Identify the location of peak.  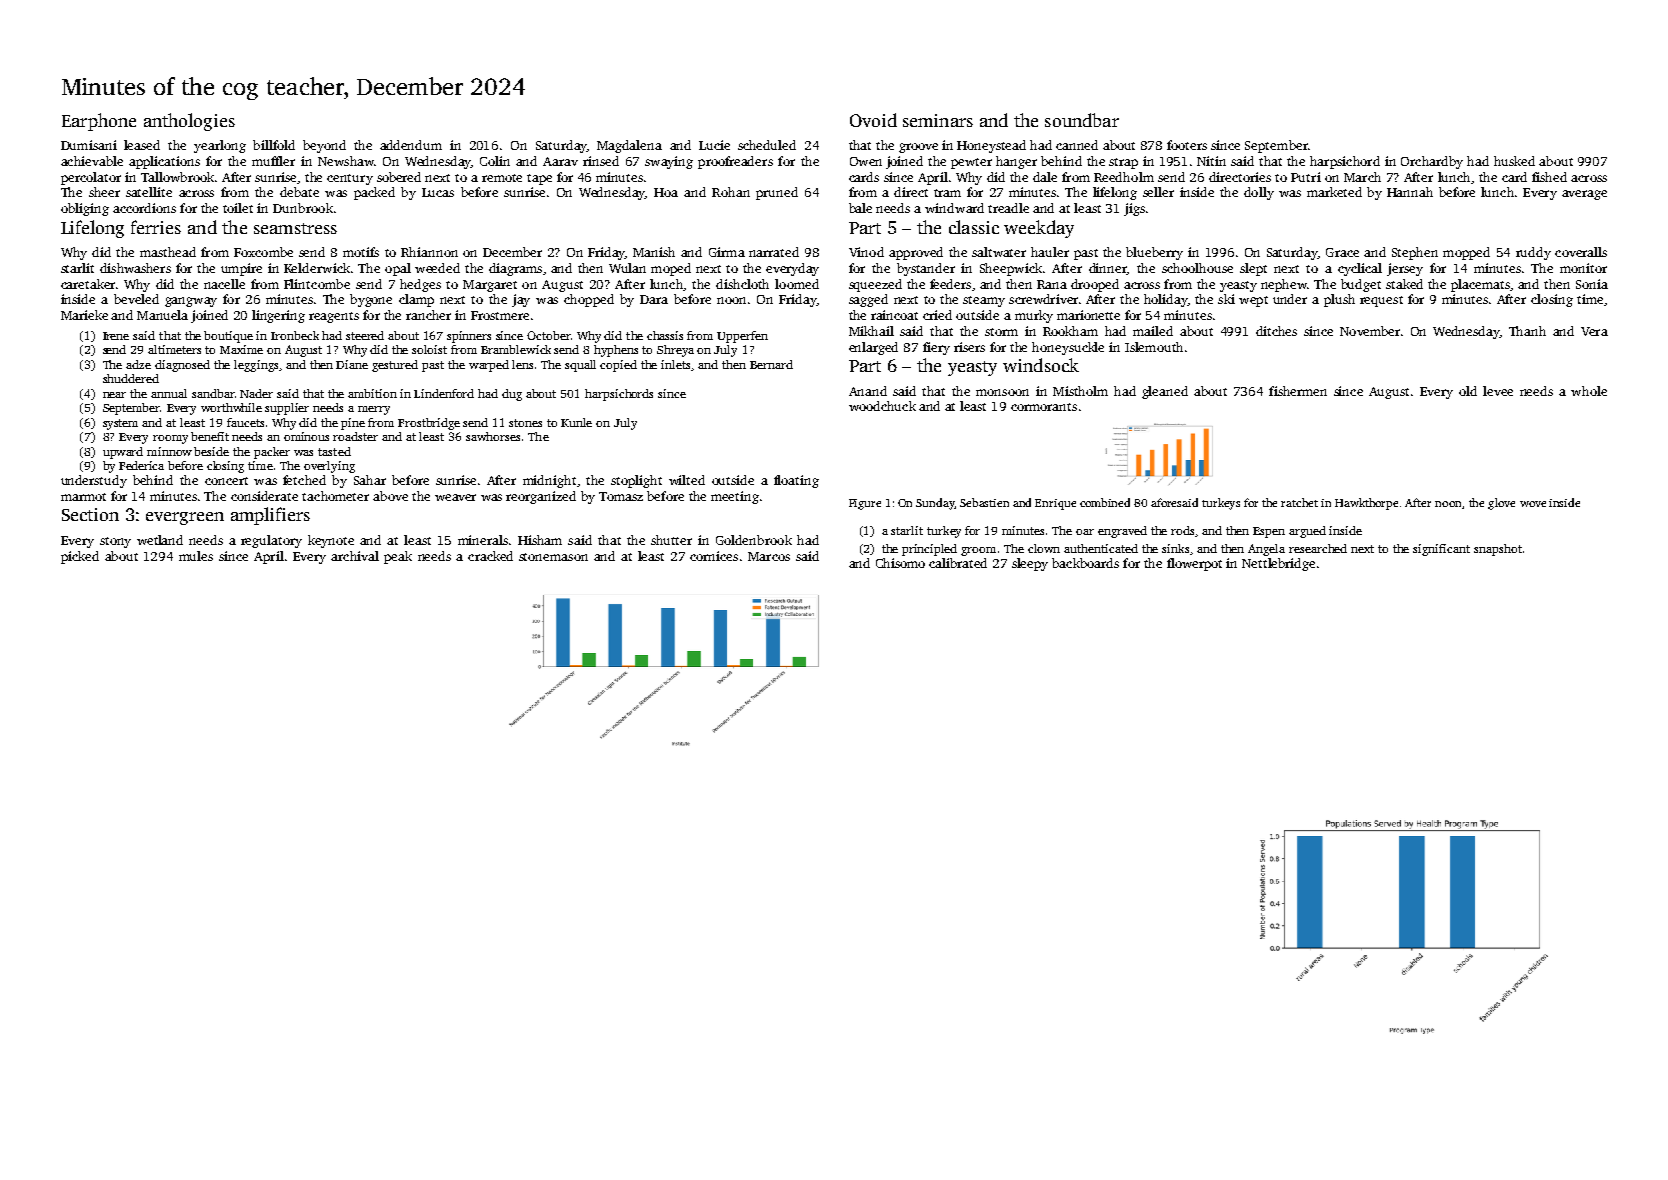
(398, 557).
